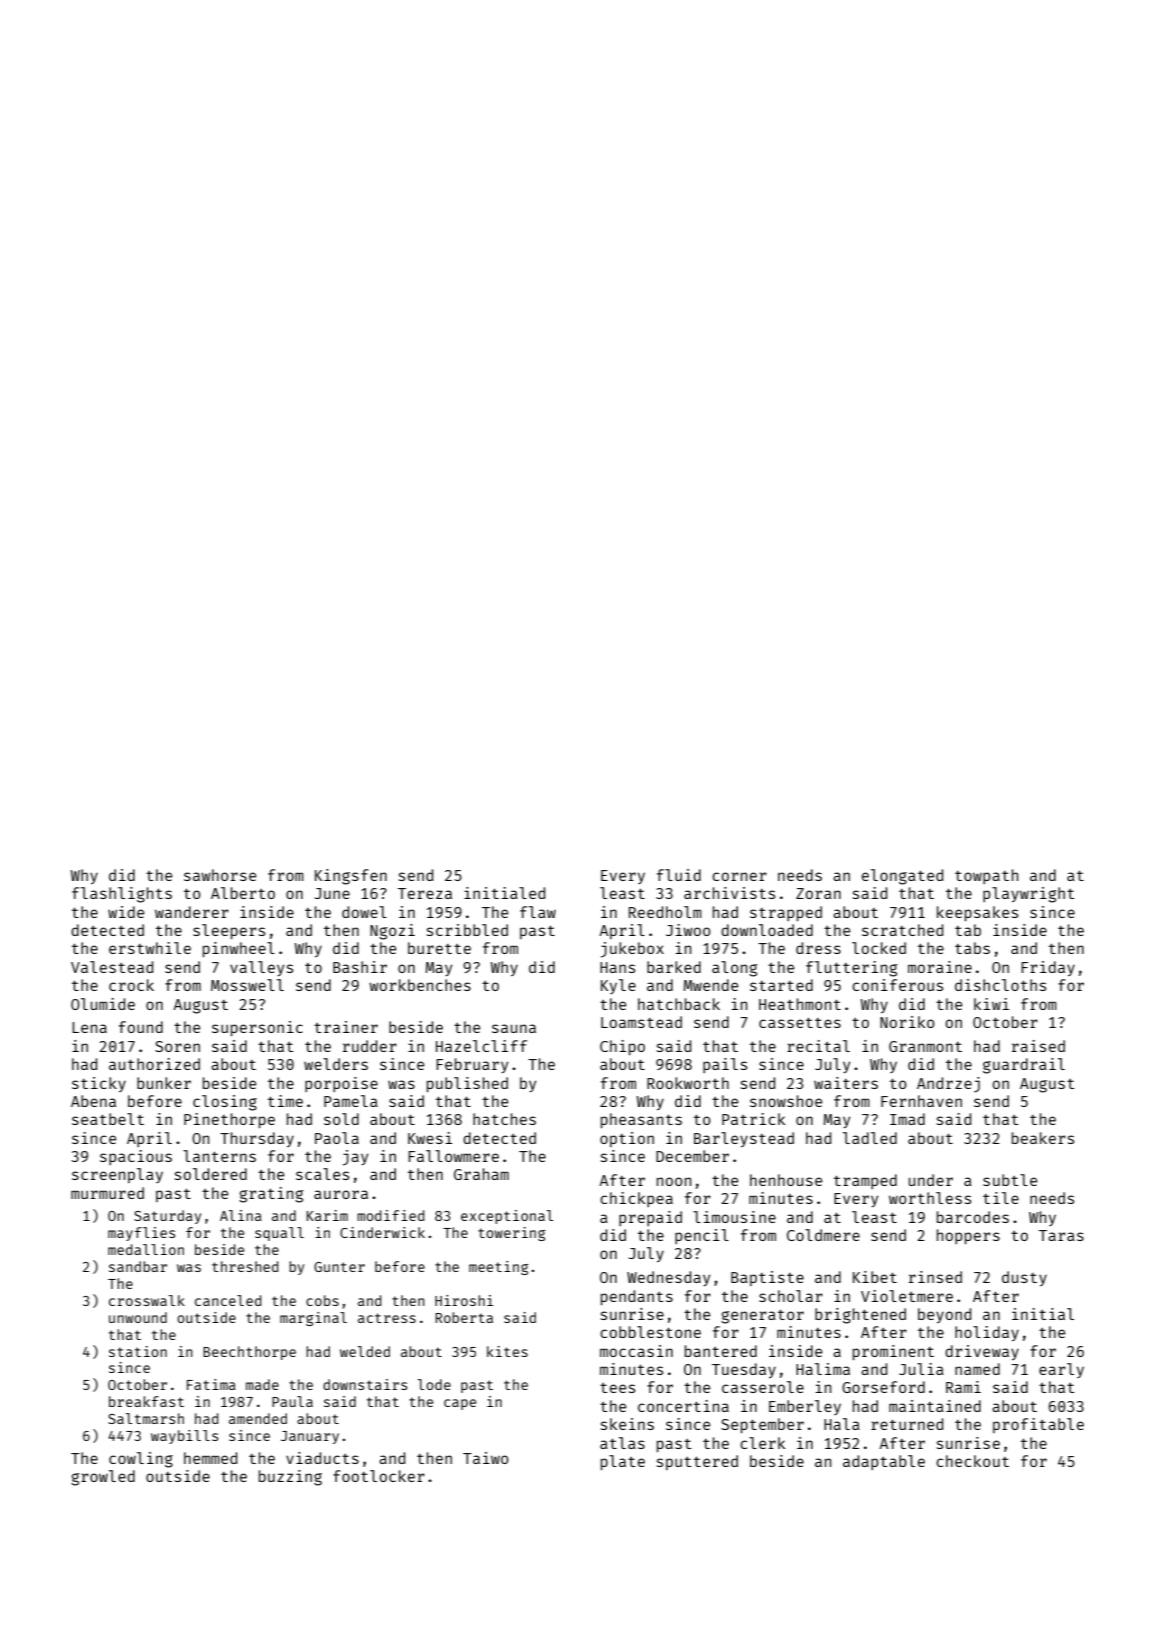 The width and height of the page is (1158, 1638). What do you see at coordinates (875, 1277) in the page?
I see `Kibet` at bounding box center [875, 1277].
